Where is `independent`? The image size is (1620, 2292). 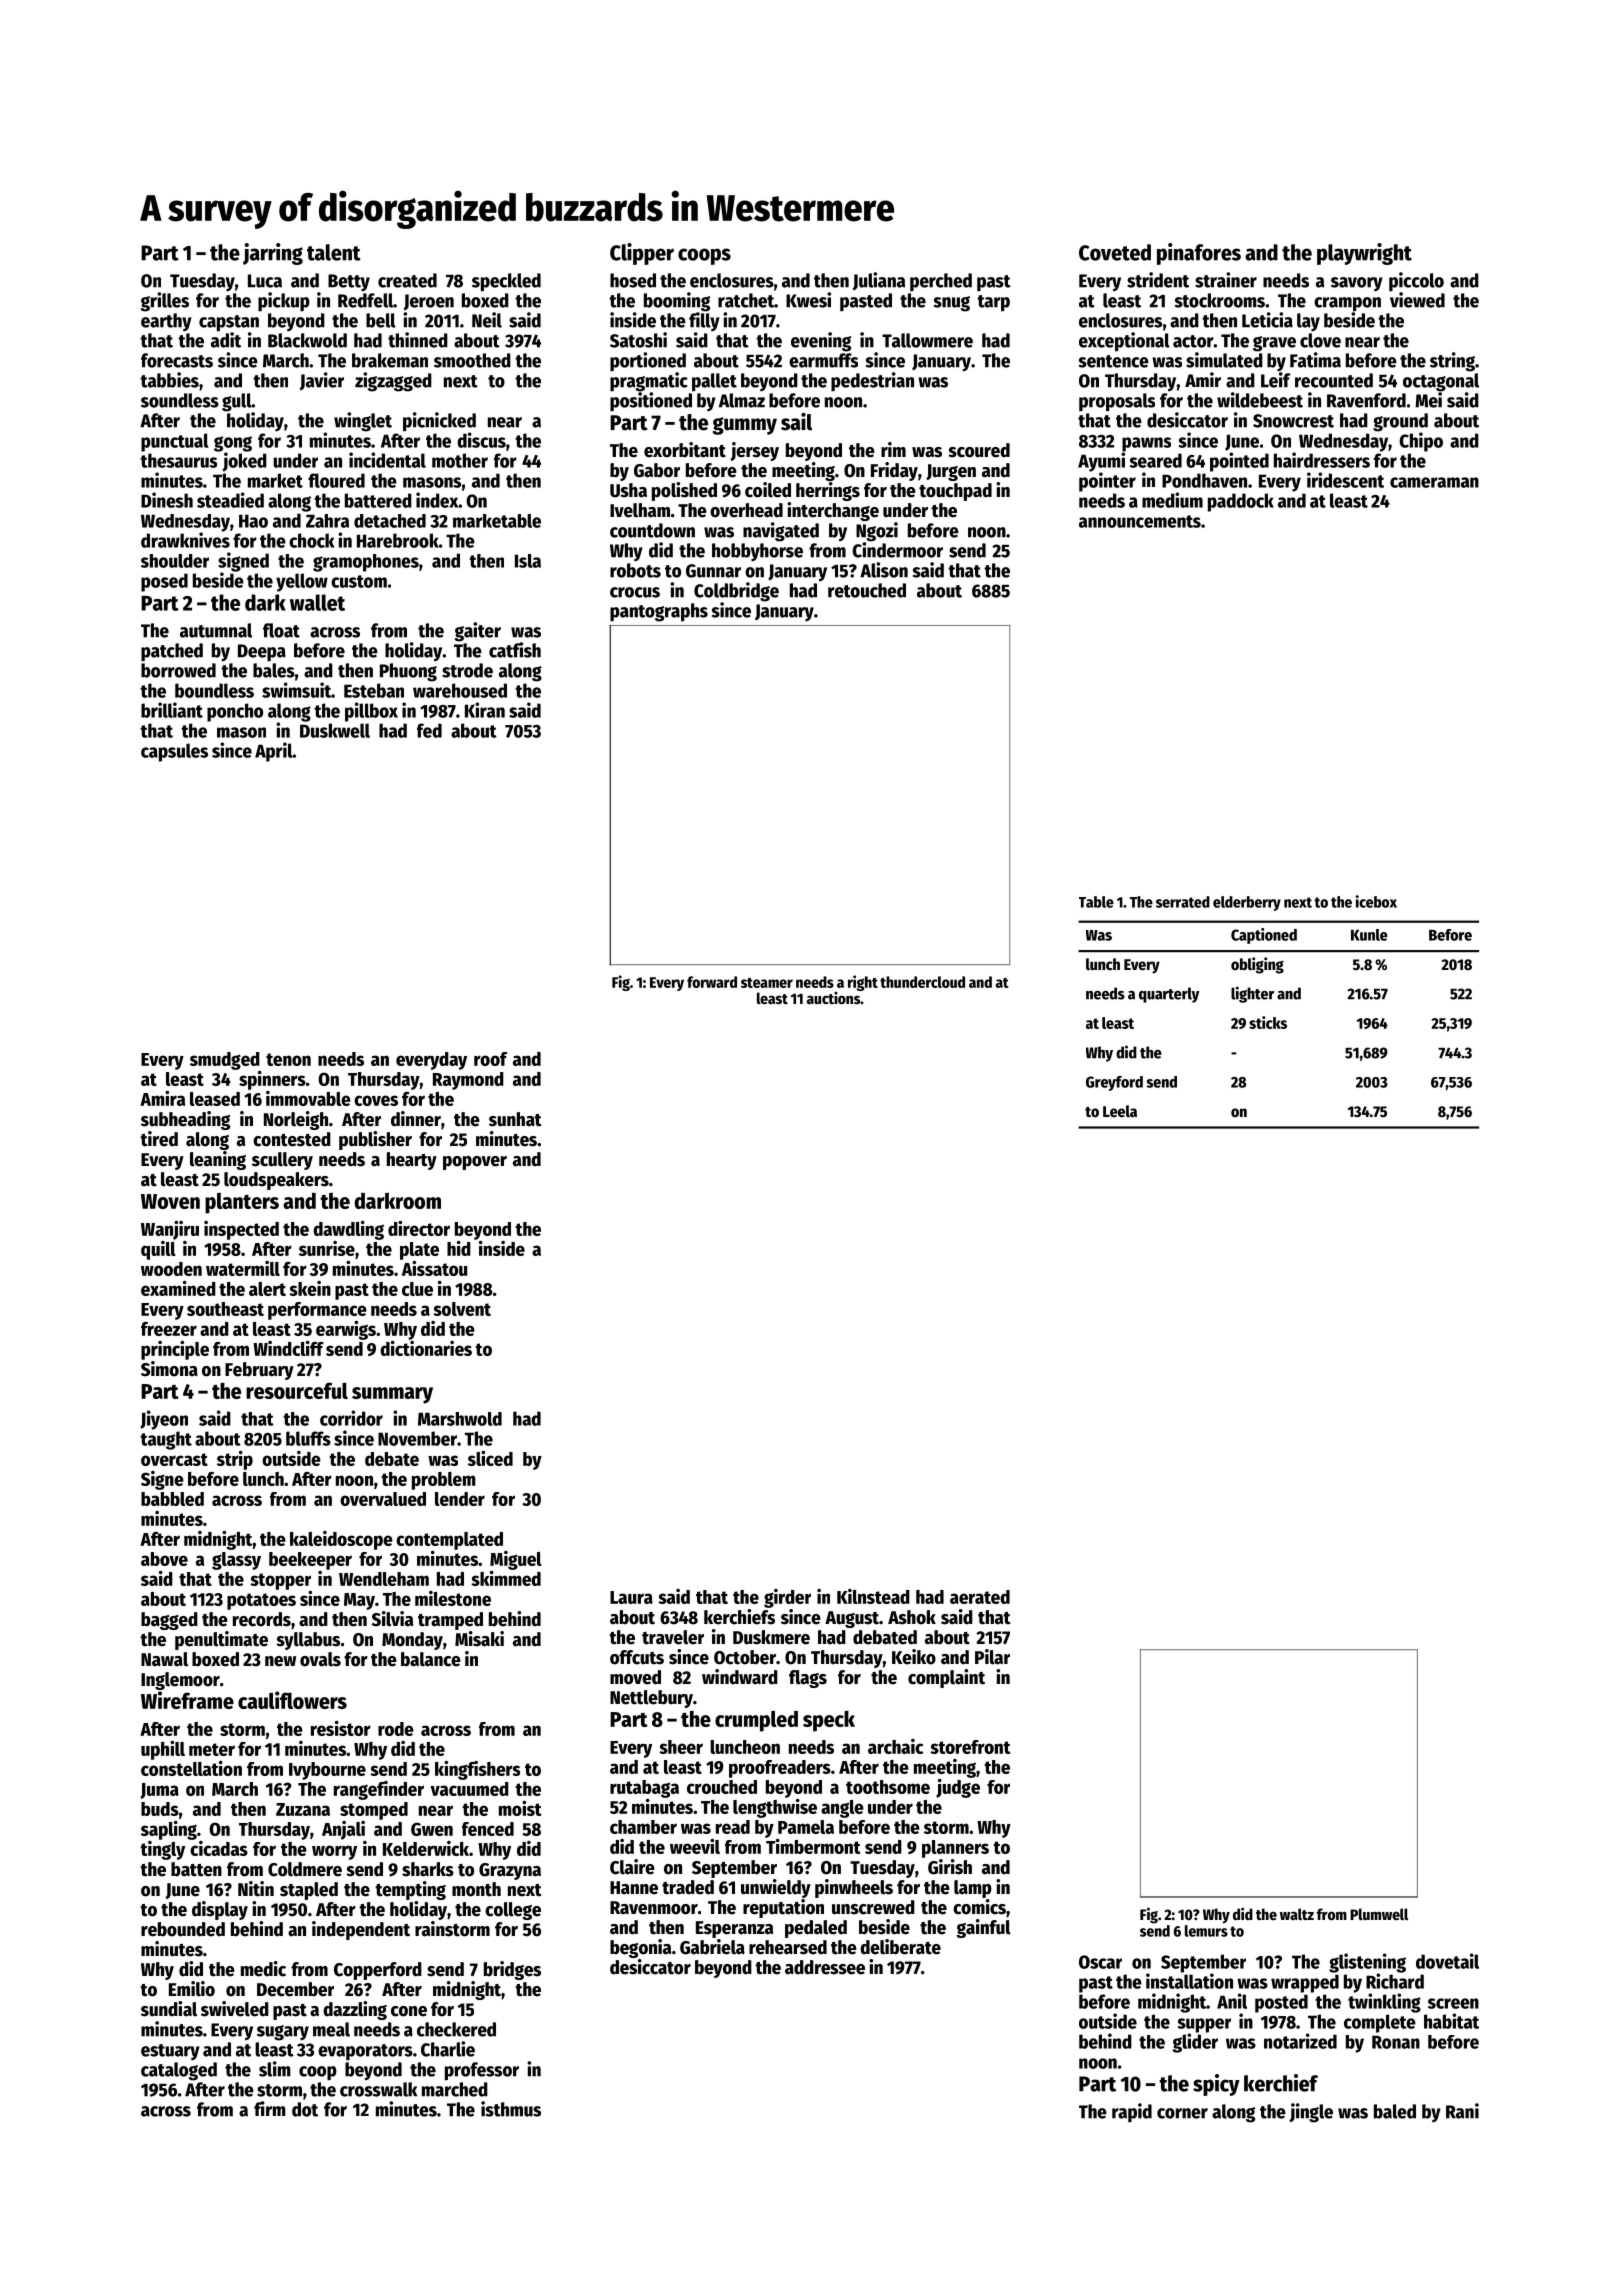
independent is located at coordinates (361, 1930).
